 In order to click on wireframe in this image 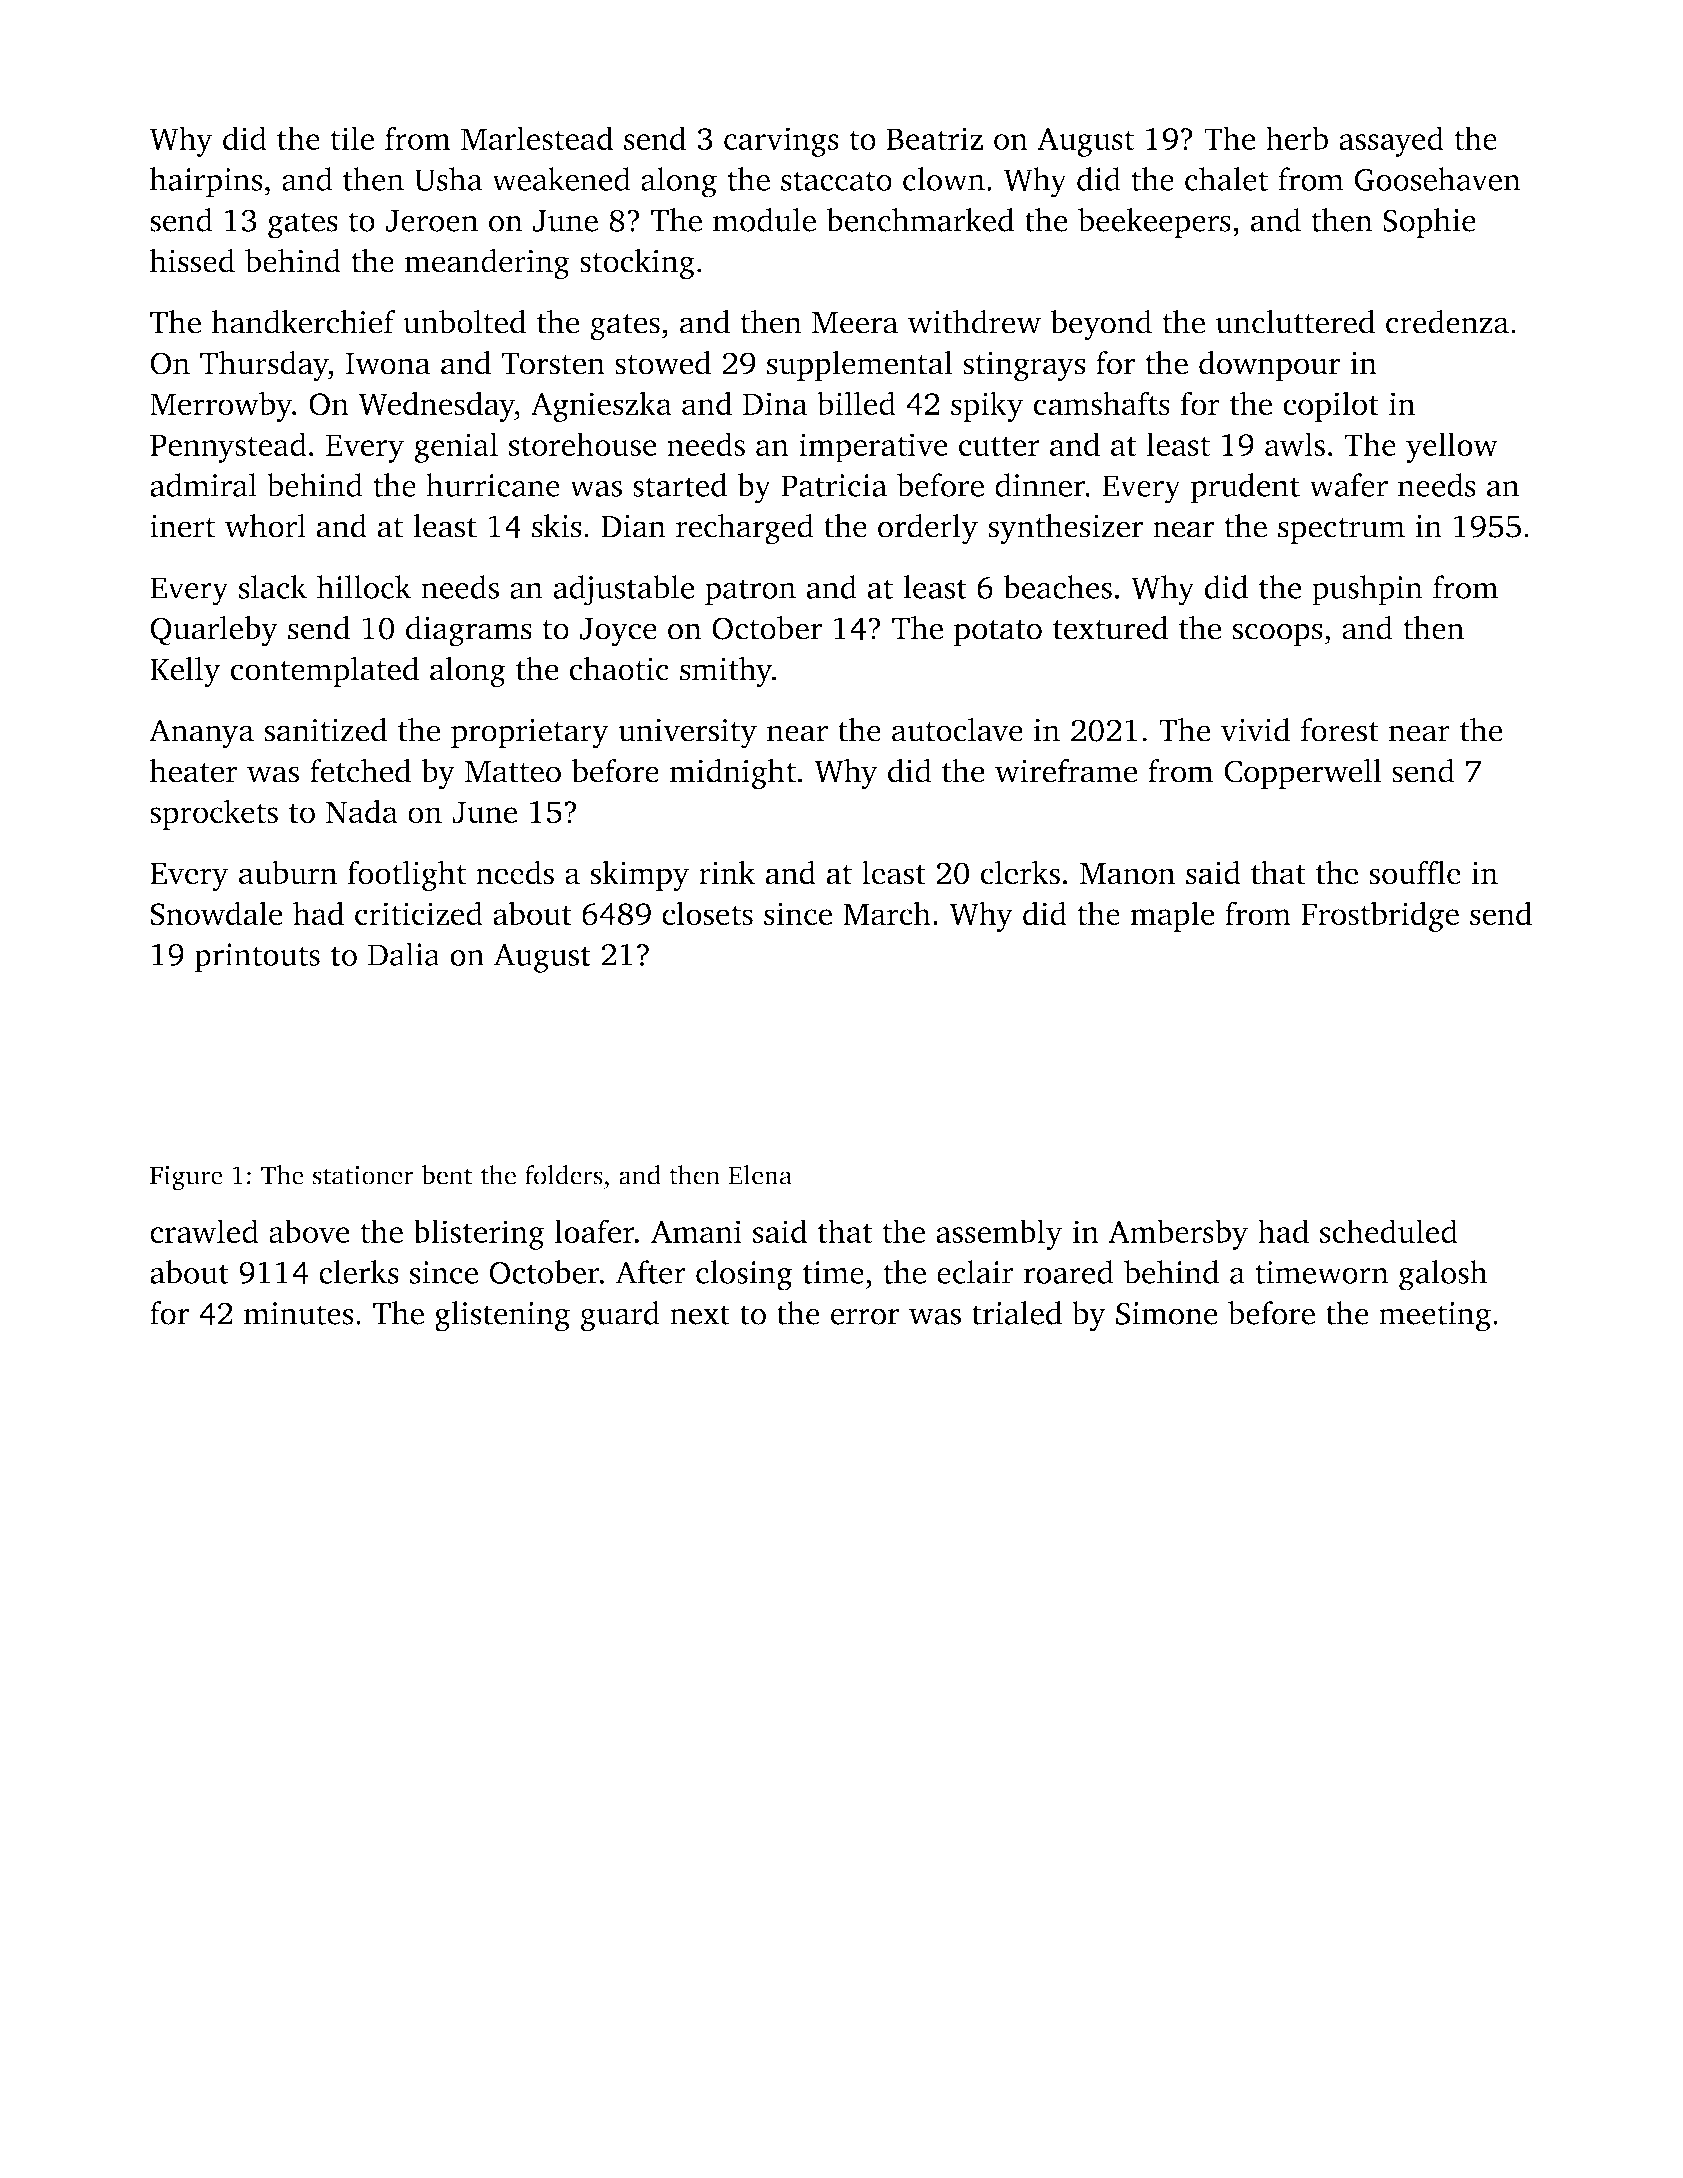, I will do `click(1066, 771)`.
